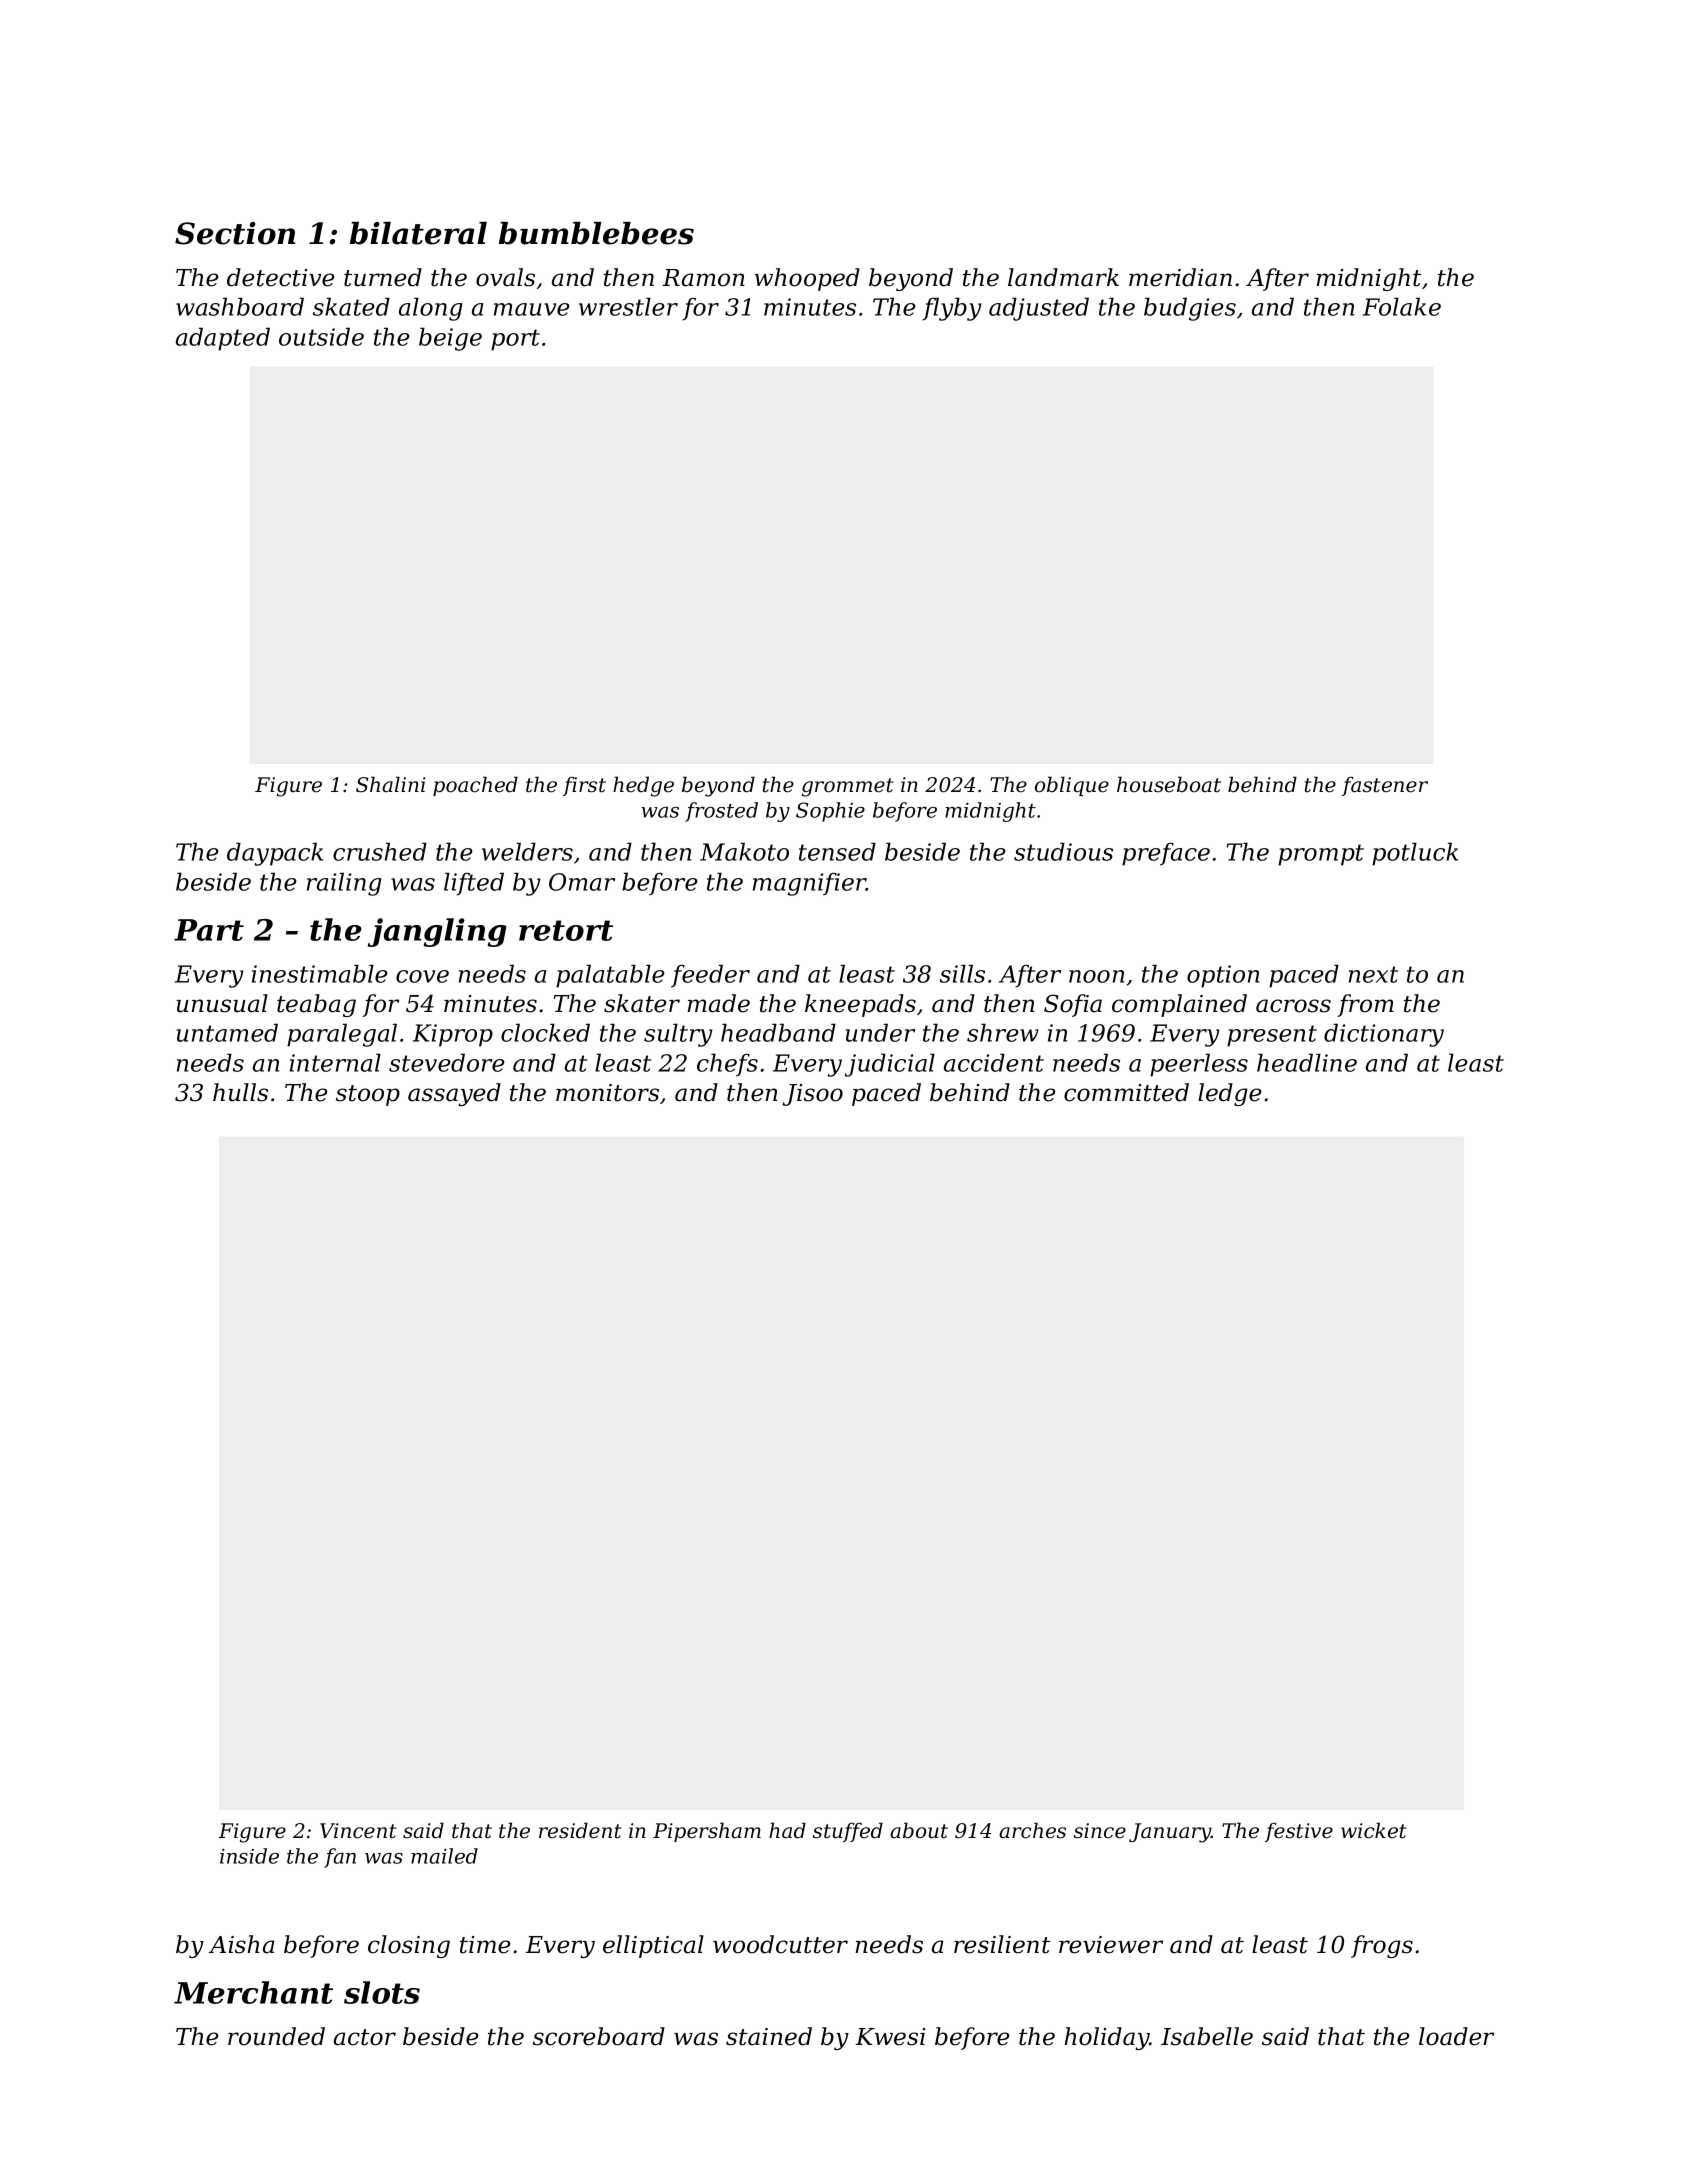  I want to click on landmark, so click(1063, 277).
